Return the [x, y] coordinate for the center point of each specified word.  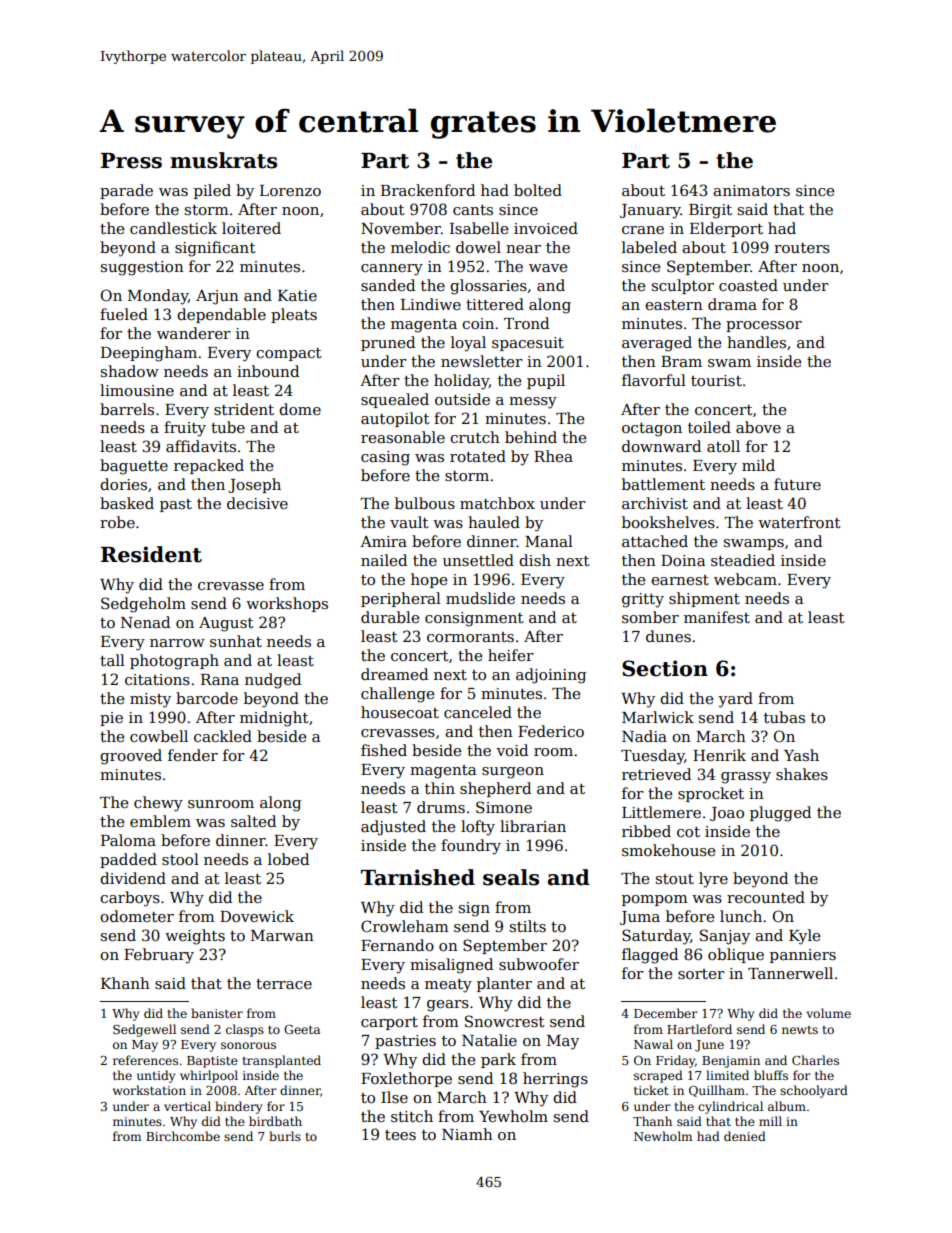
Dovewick [257, 916]
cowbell [159, 736]
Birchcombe [183, 1136]
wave [548, 268]
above [758, 427]
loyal [468, 344]
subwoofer [539, 964]
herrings [555, 1080]
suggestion [142, 268]
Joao [727, 814]
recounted [766, 897]
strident [244, 409]
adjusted [393, 828]
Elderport [726, 229]
